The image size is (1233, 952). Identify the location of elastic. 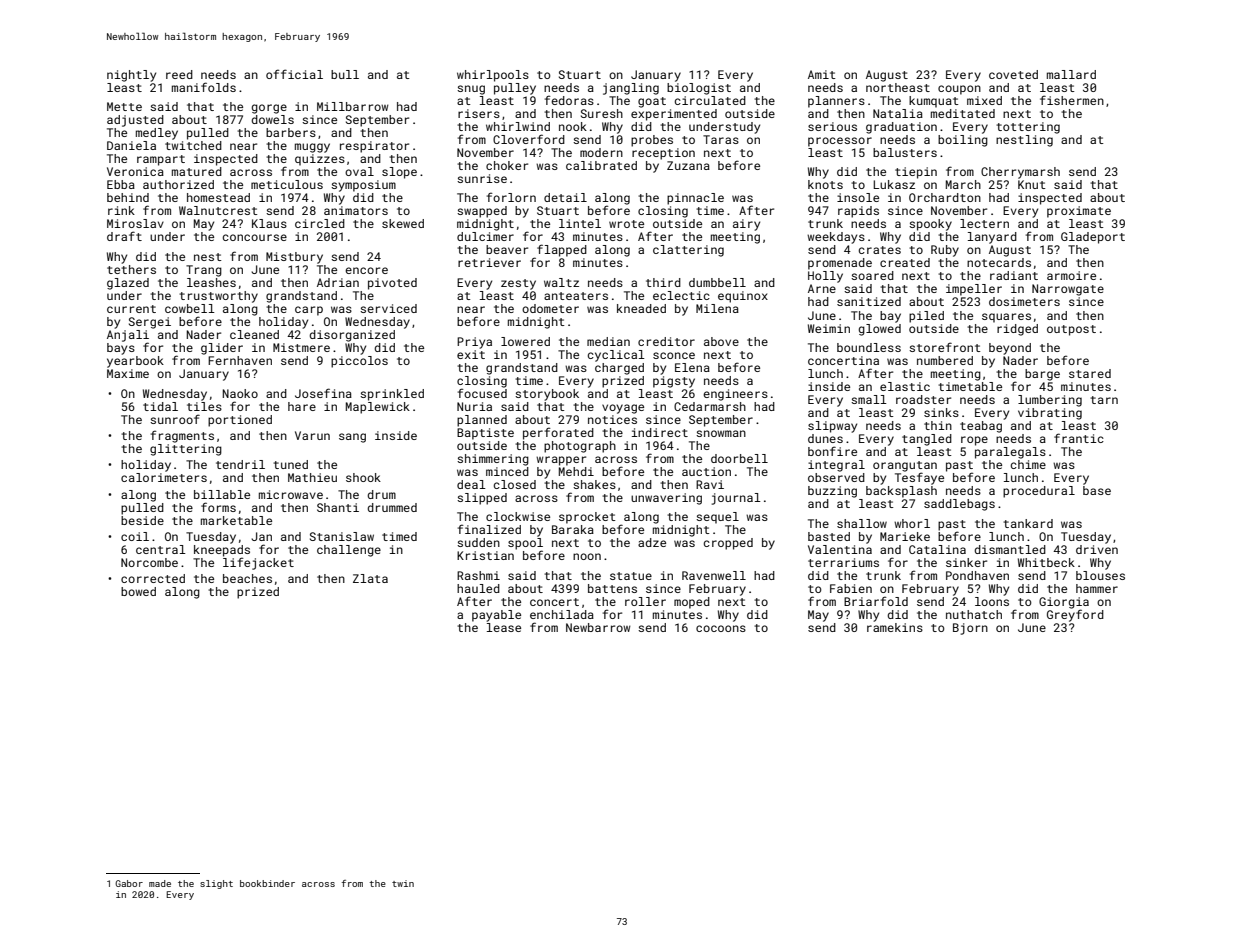
(905, 386).
